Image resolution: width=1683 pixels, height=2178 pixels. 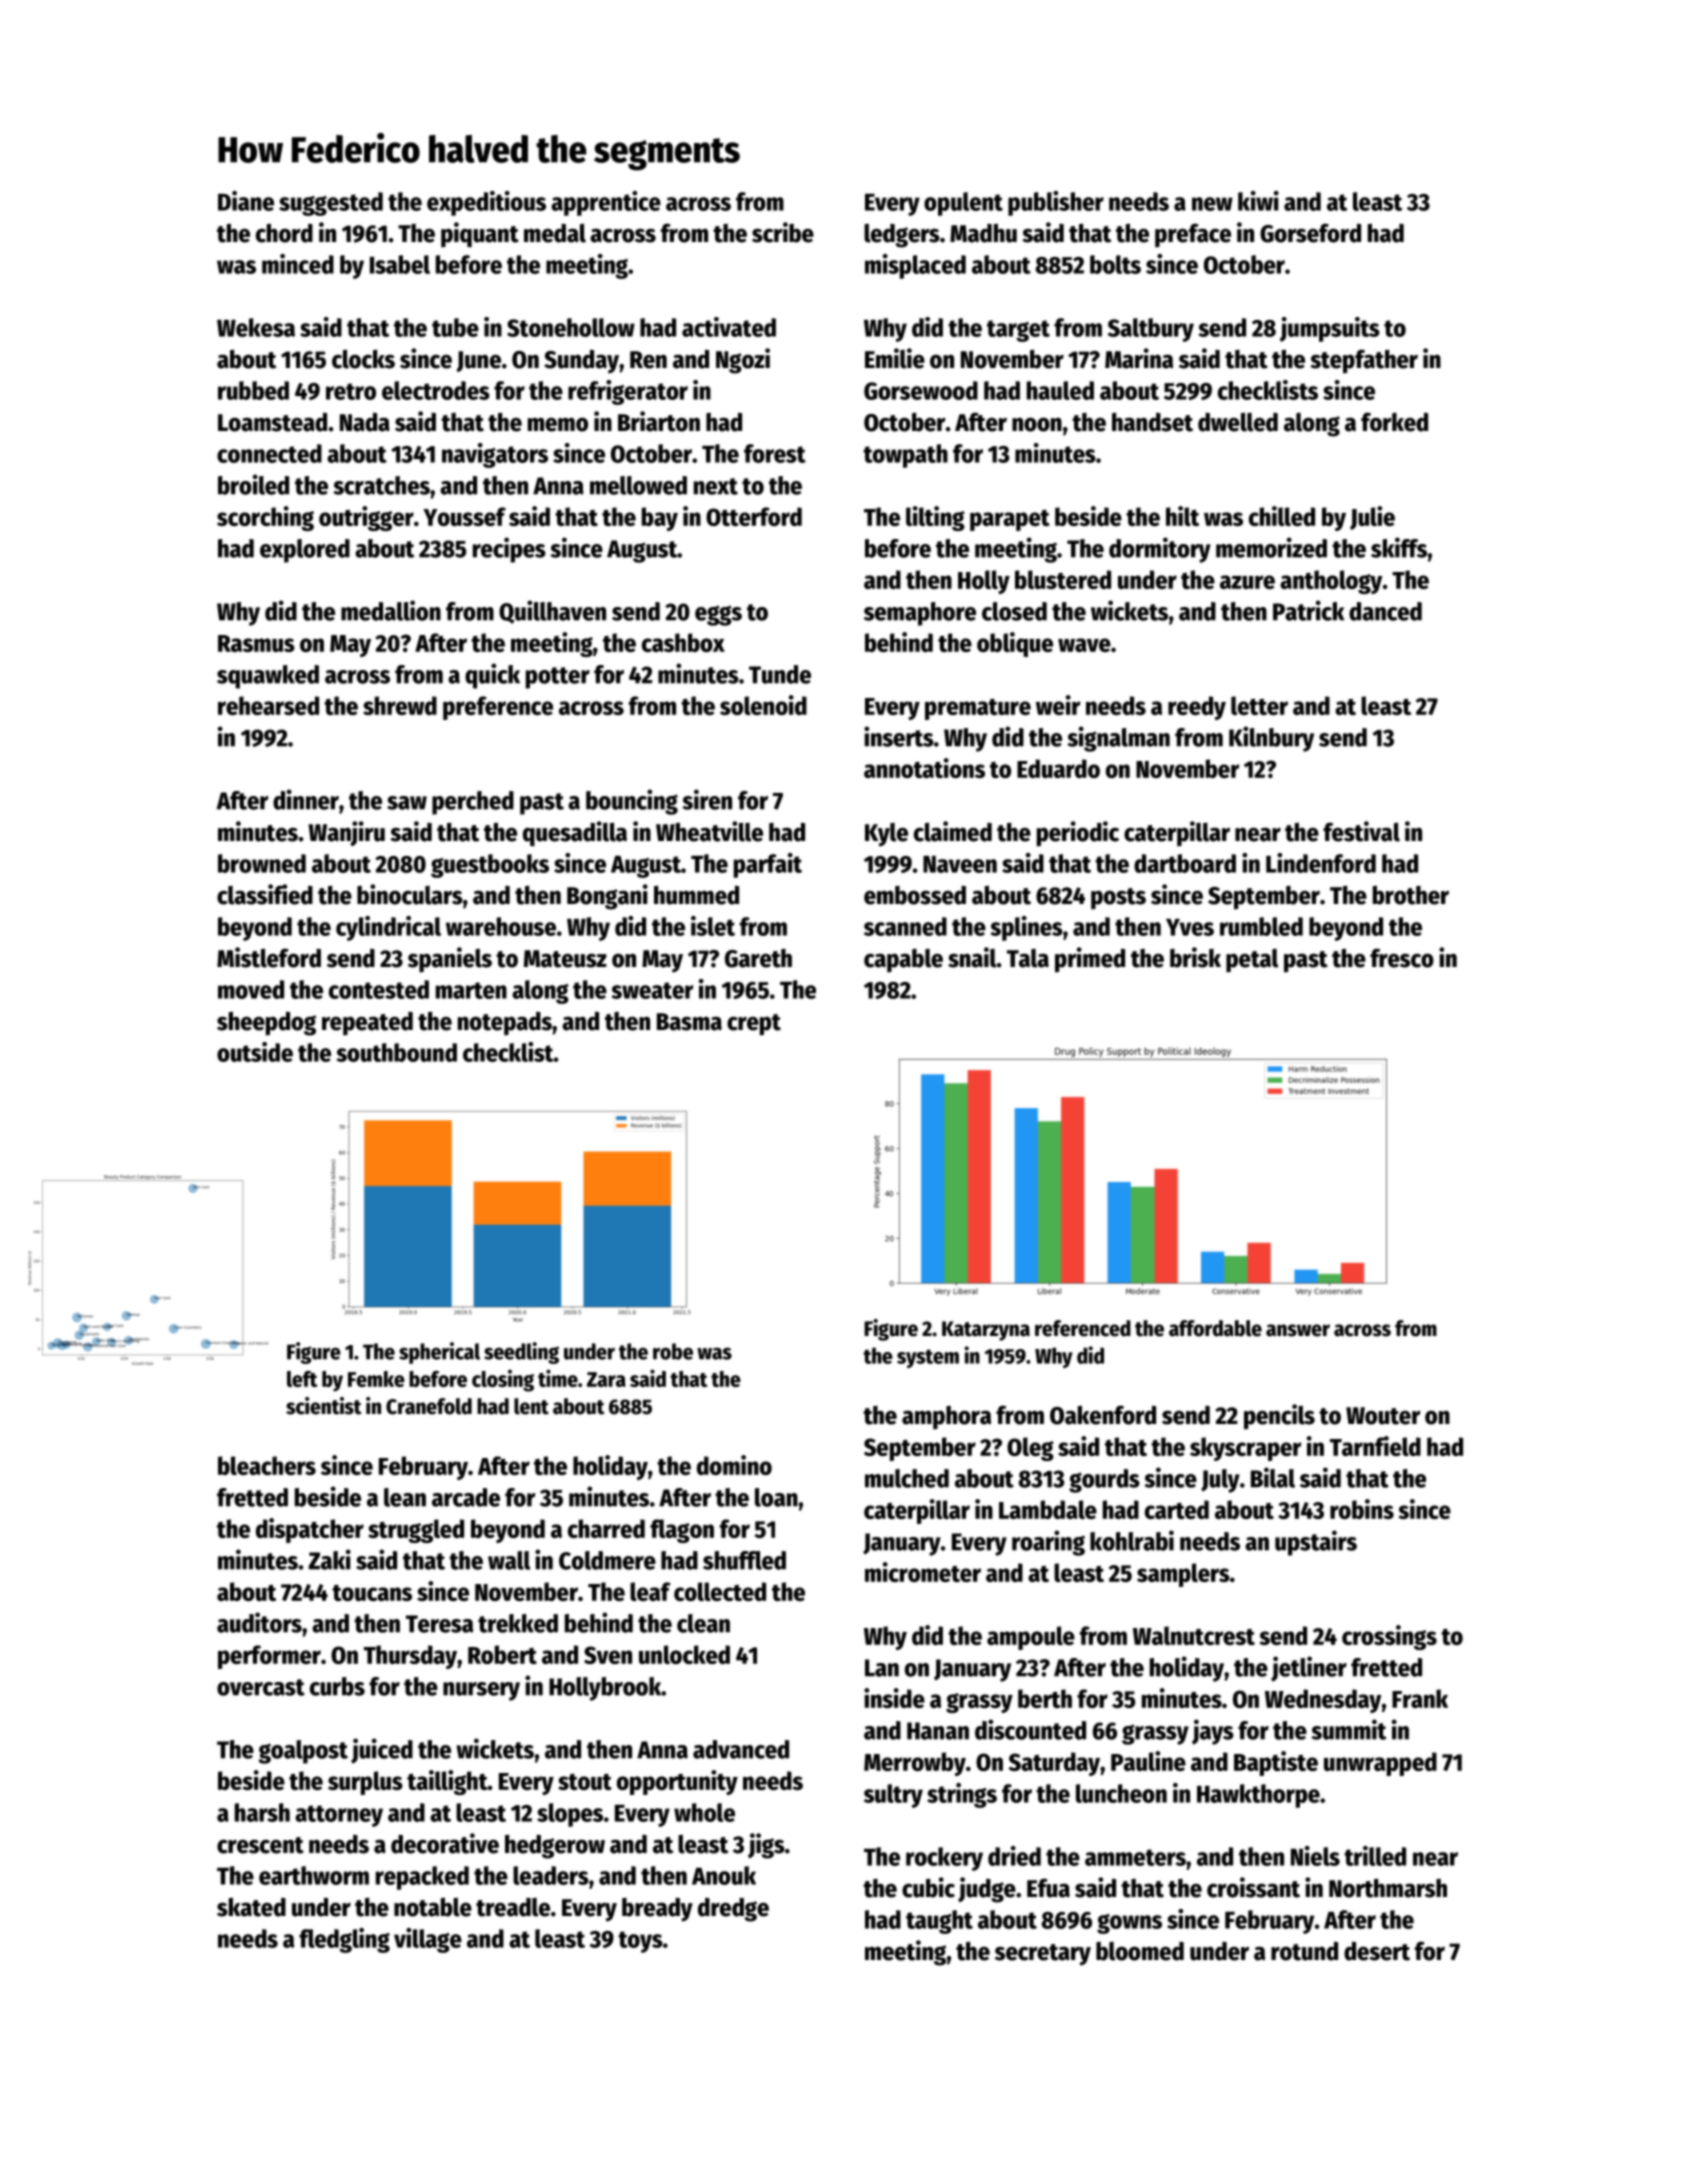 I want to click on repacked, so click(x=422, y=1878).
